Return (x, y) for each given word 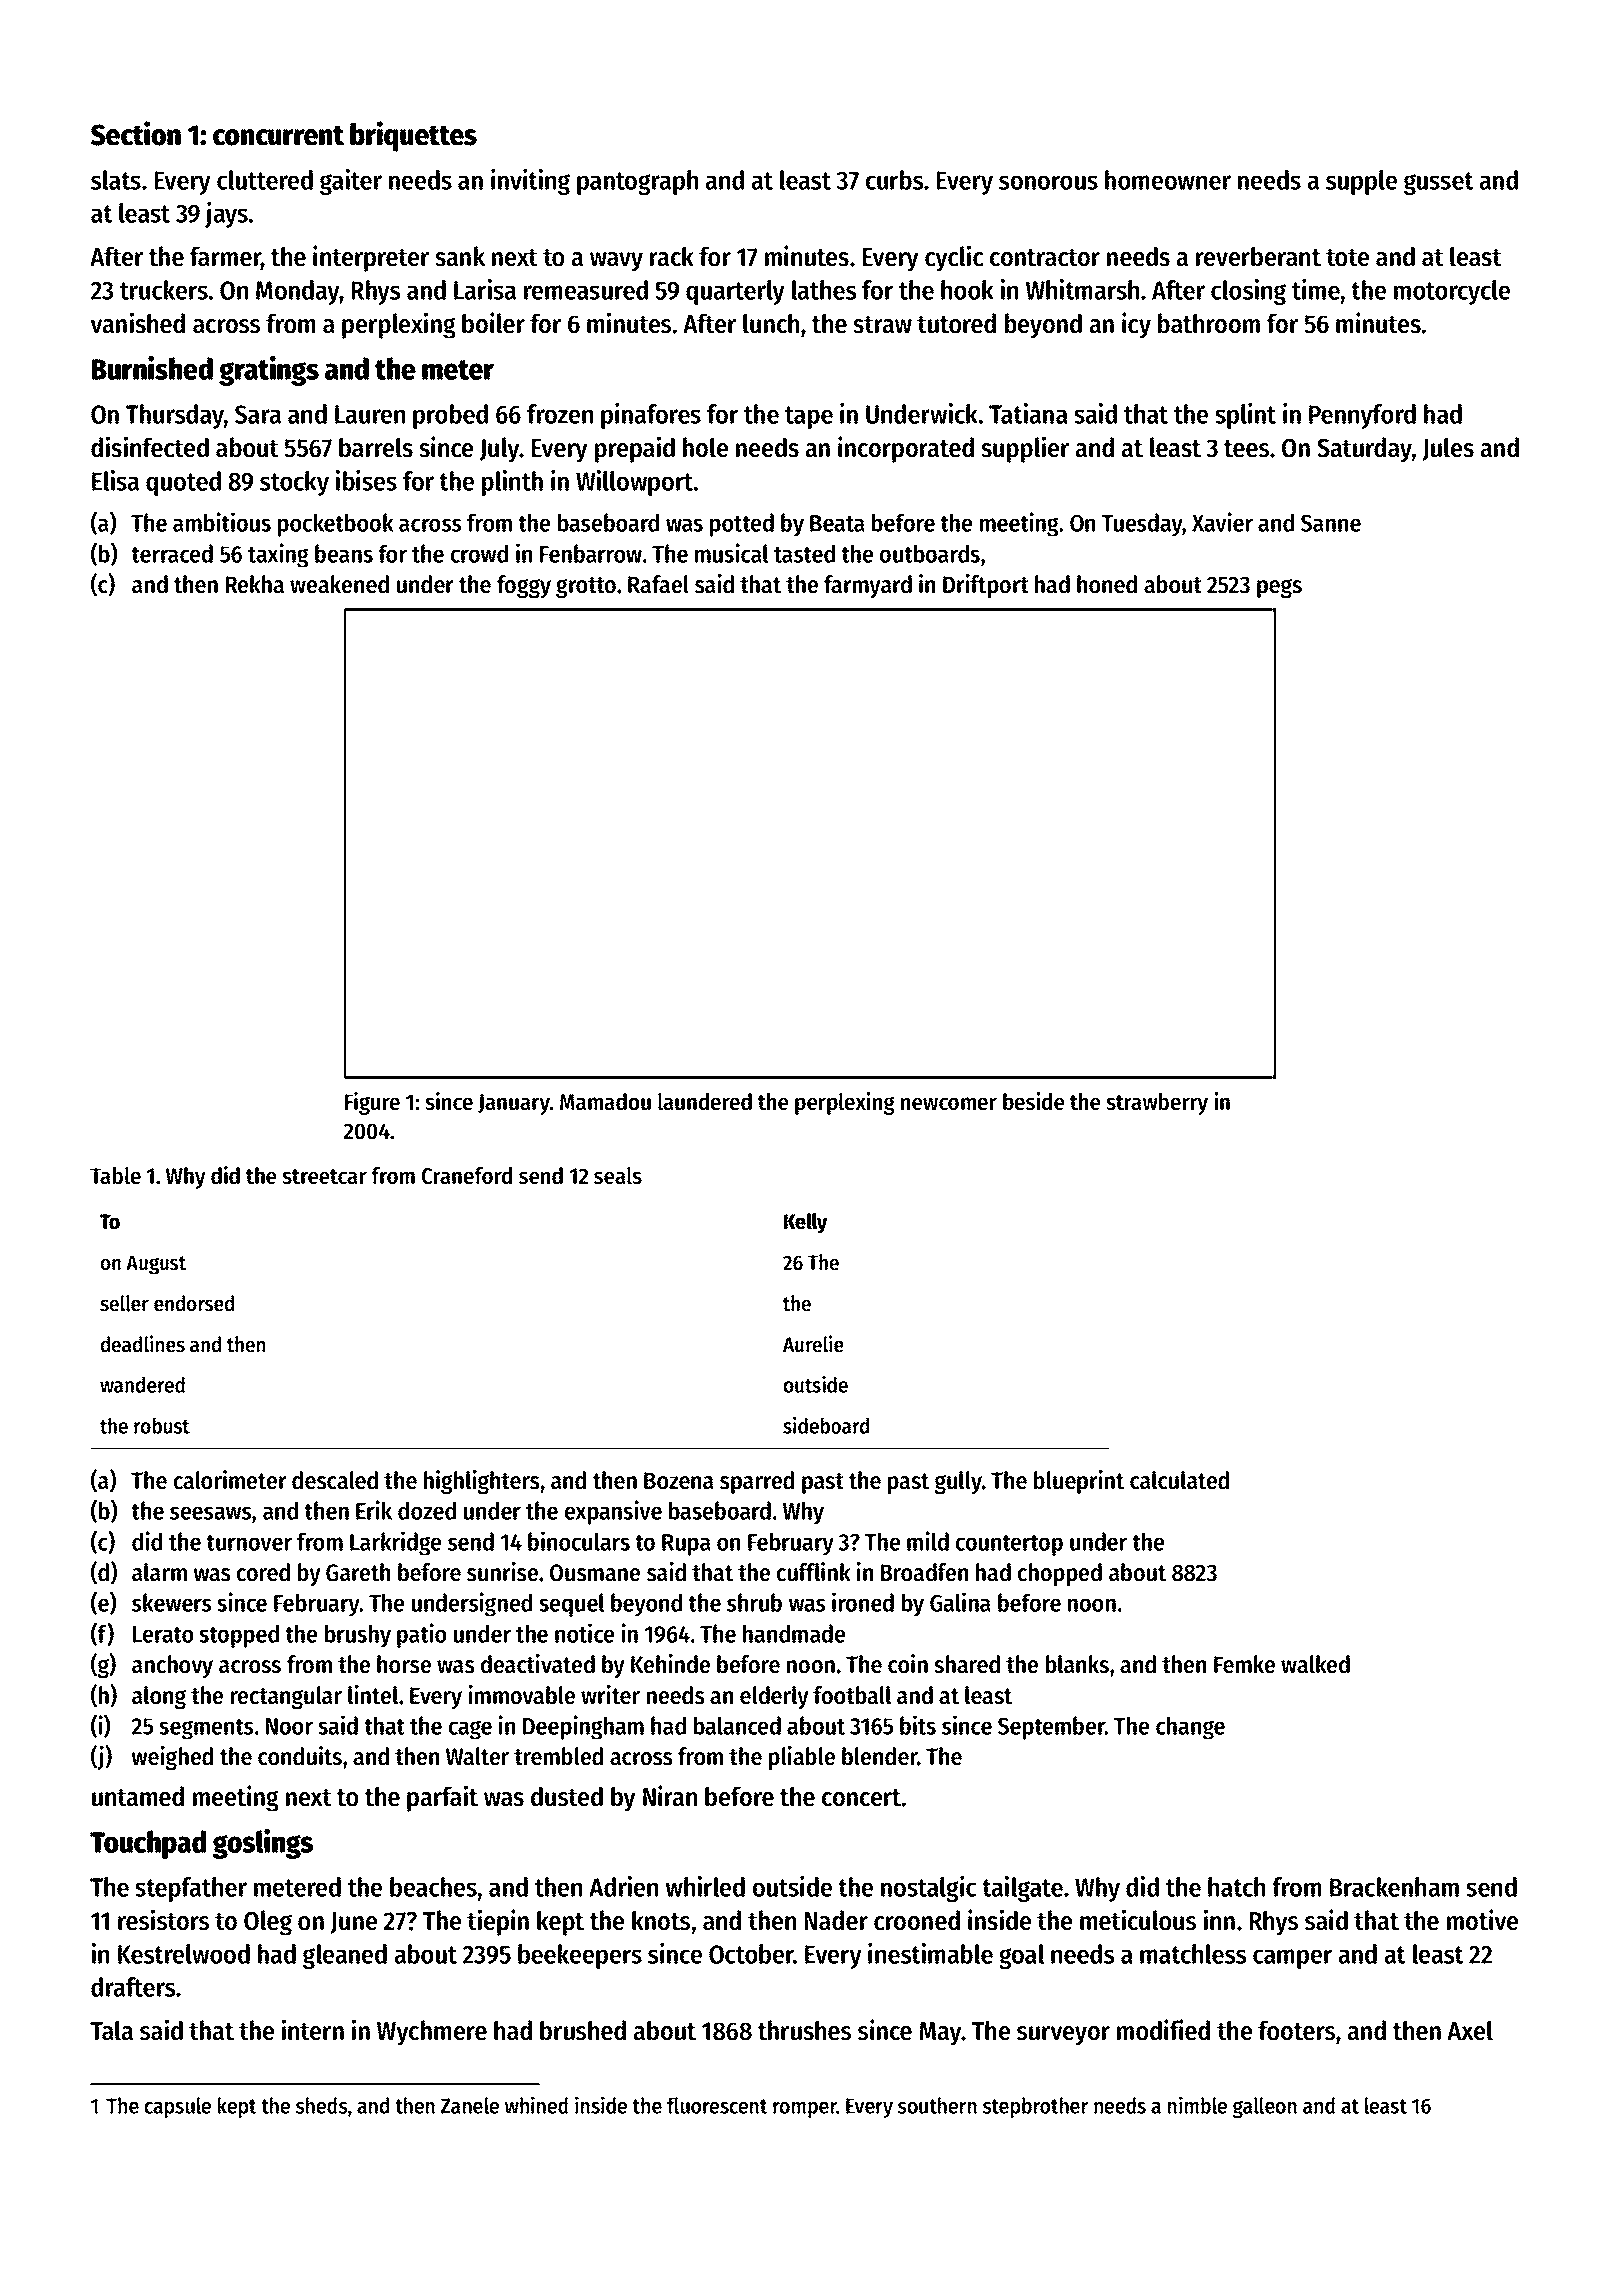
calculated (1179, 1480)
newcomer (949, 1104)
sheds (322, 2105)
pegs (1279, 588)
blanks (1077, 1664)
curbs (894, 180)
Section (135, 133)
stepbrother (1035, 2107)
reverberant (1258, 256)
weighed (172, 1758)
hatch (1236, 1887)
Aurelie (813, 1344)
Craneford (467, 1176)
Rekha (255, 584)
